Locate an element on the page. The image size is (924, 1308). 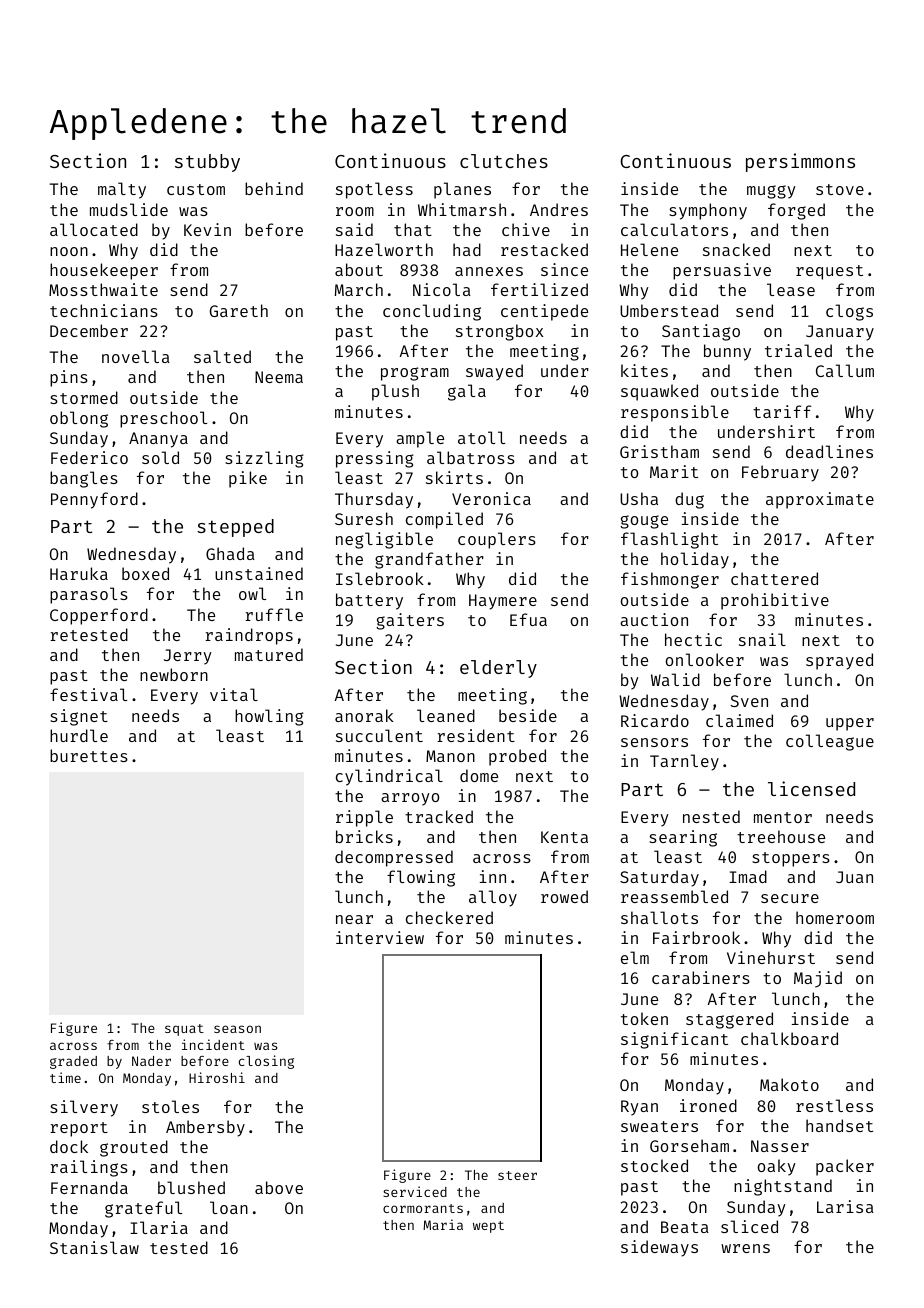
burettes is located at coordinates (89, 755).
